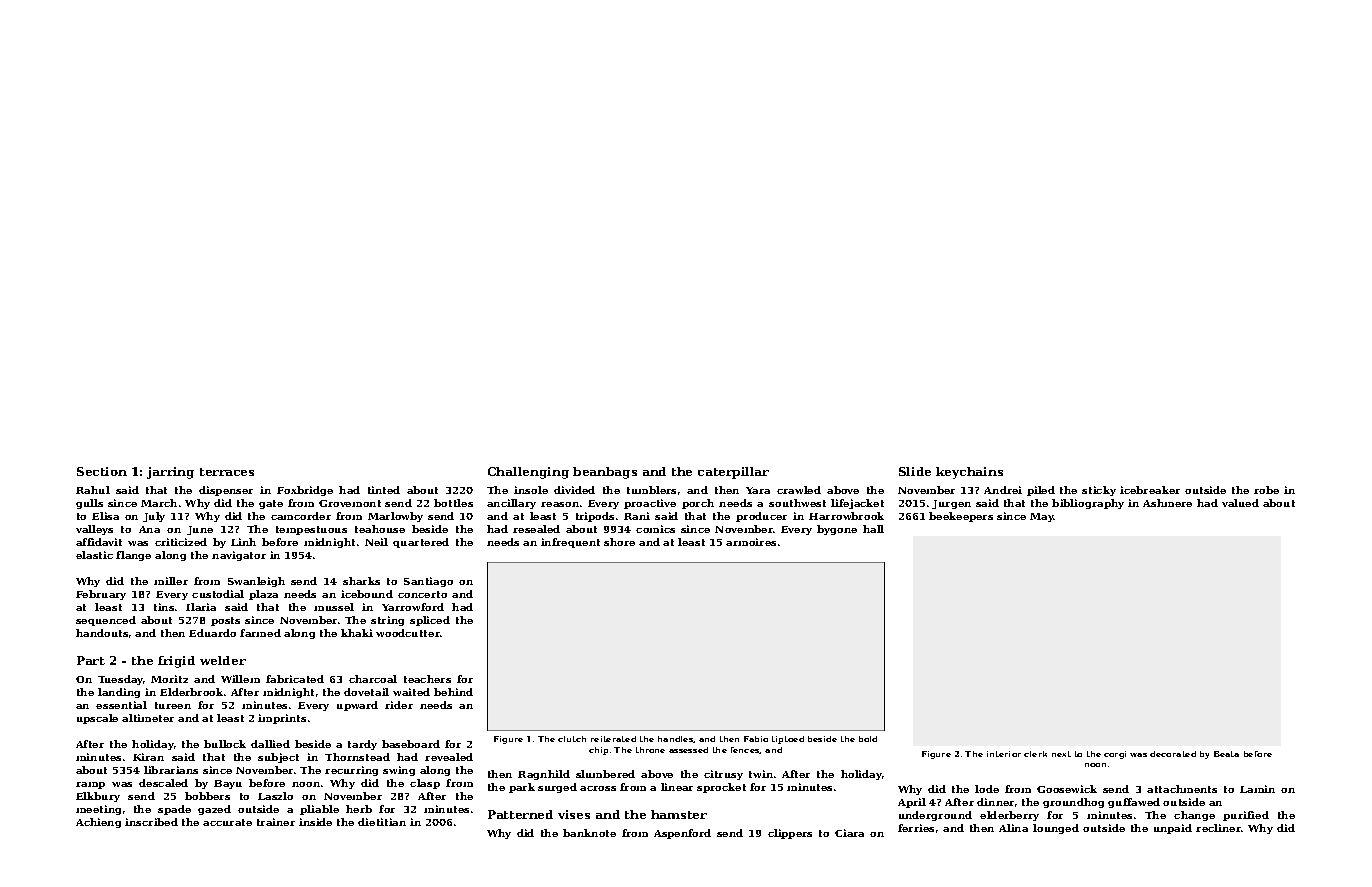 This image has height=887, width=1372. Describe the element at coordinates (427, 679) in the image. I see `teachers` at that location.
